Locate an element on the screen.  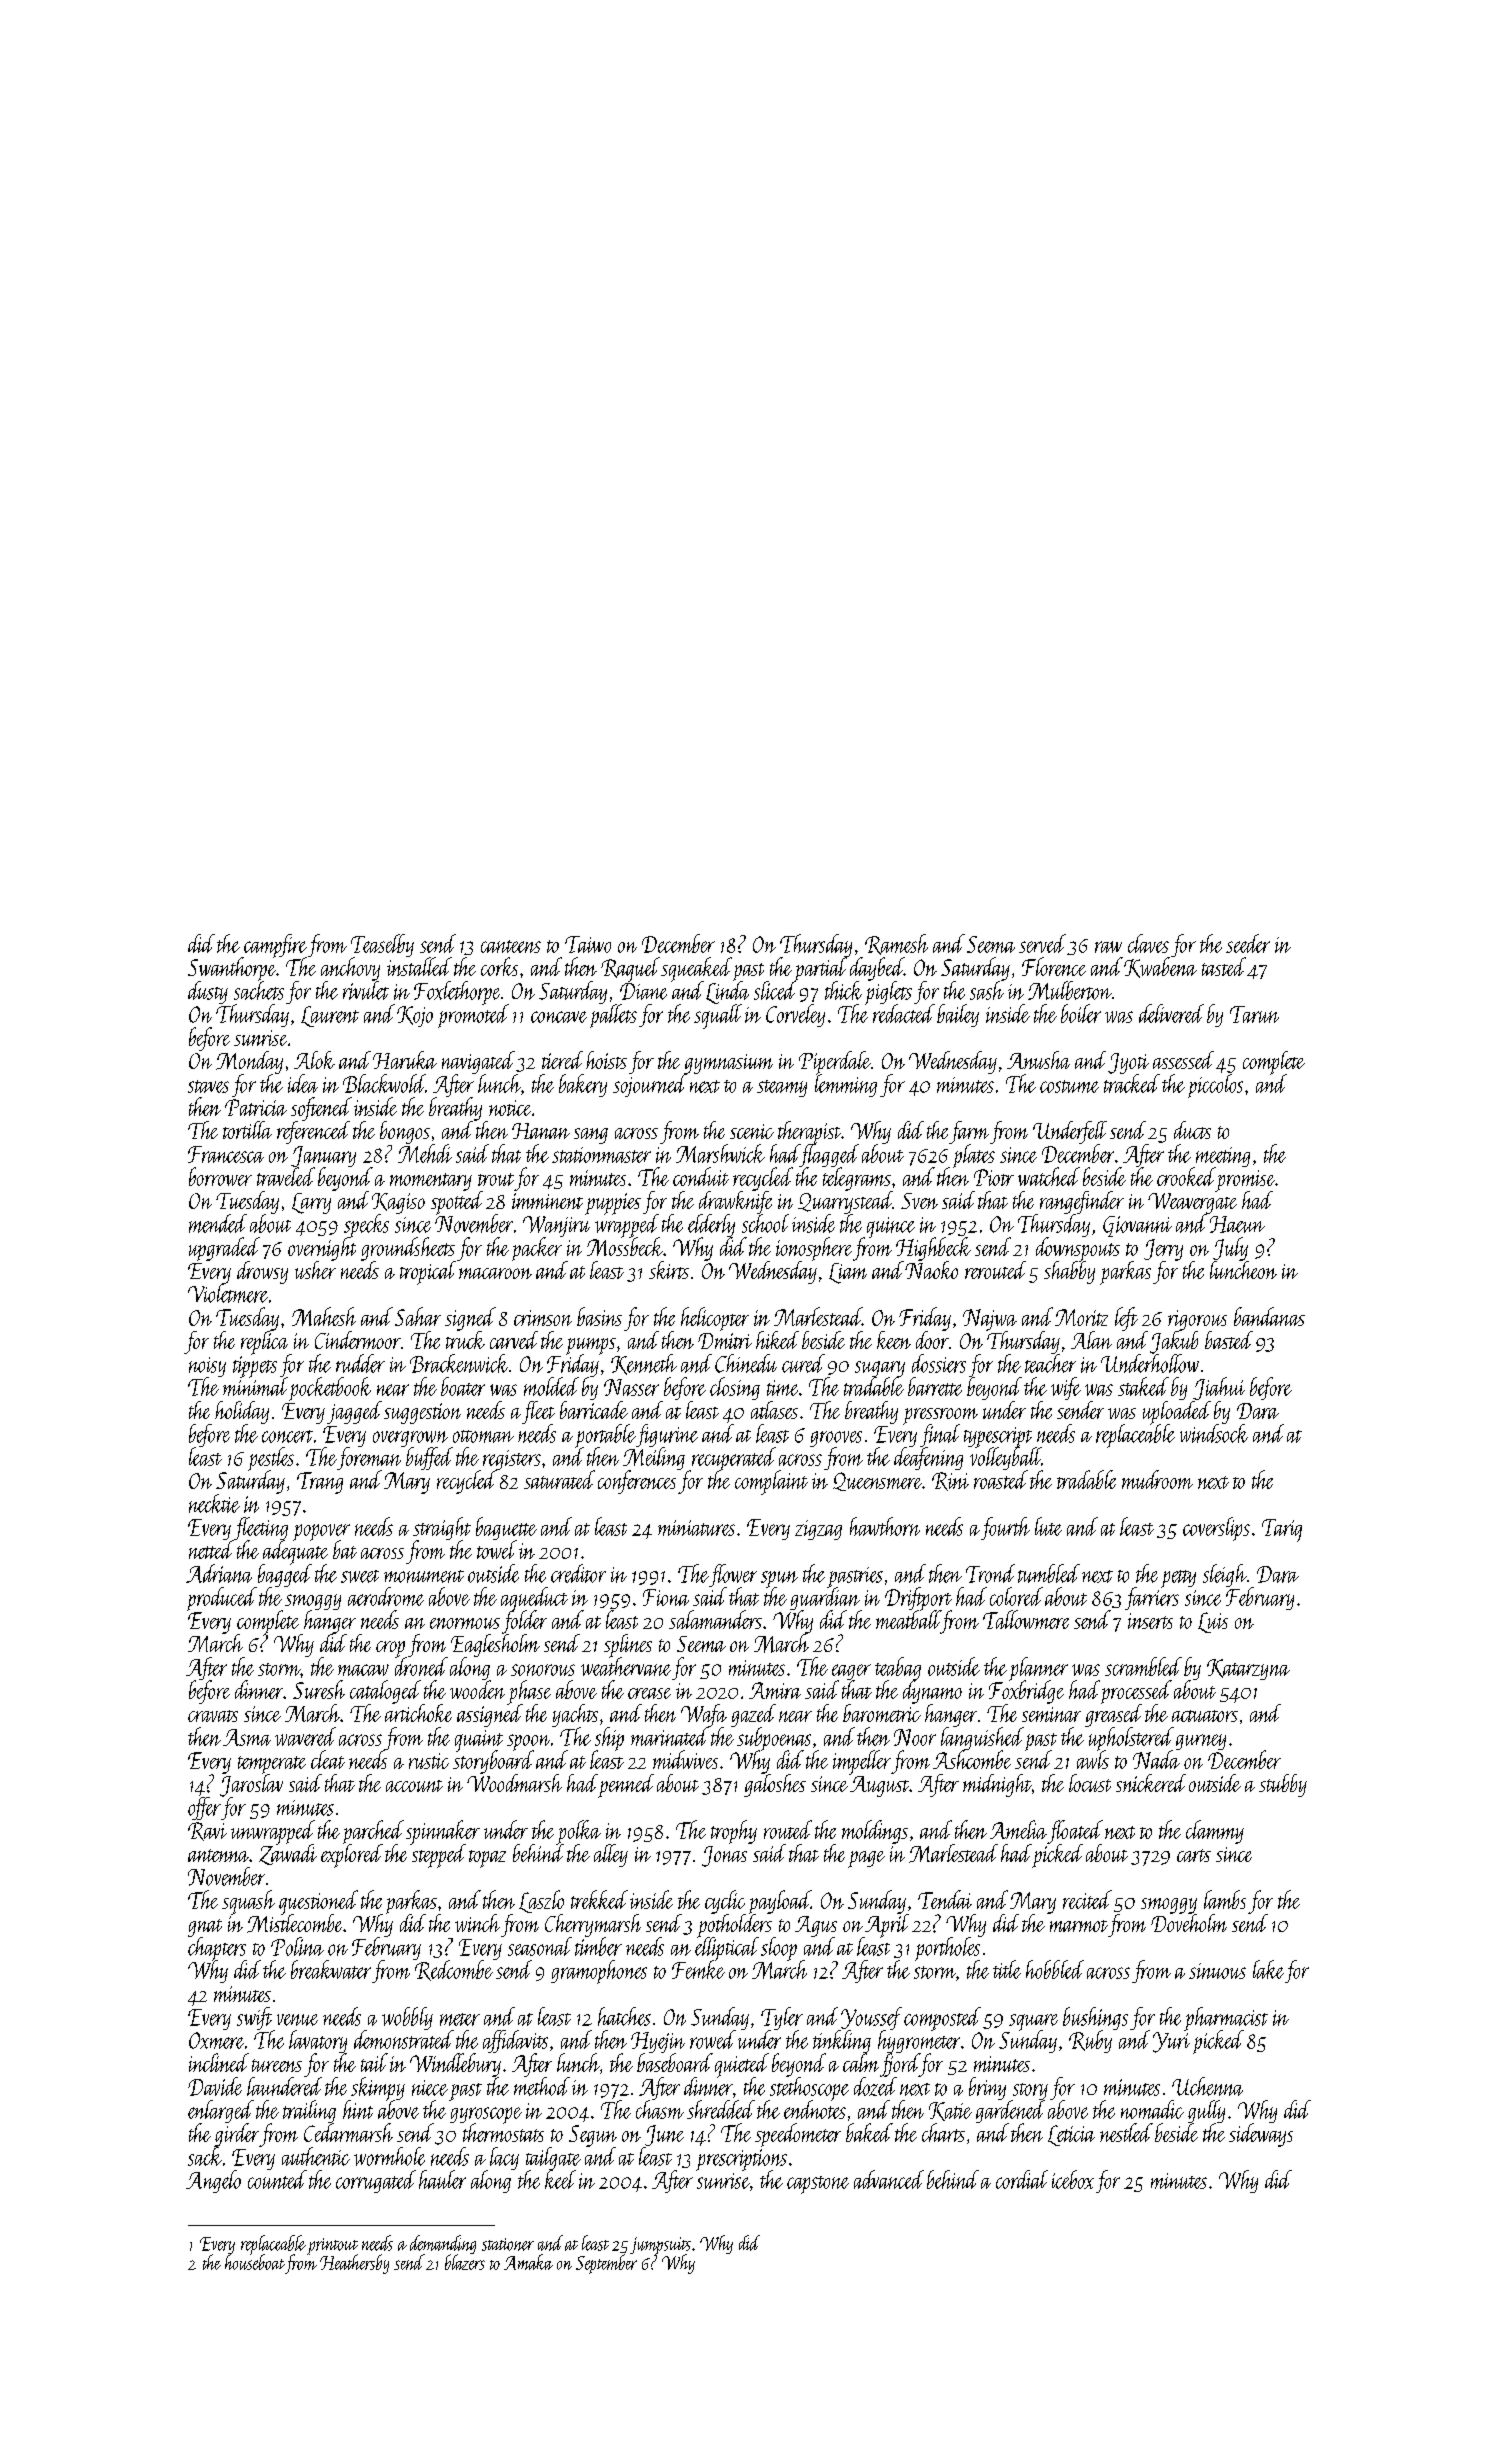
midnight is located at coordinates (997, 1785).
